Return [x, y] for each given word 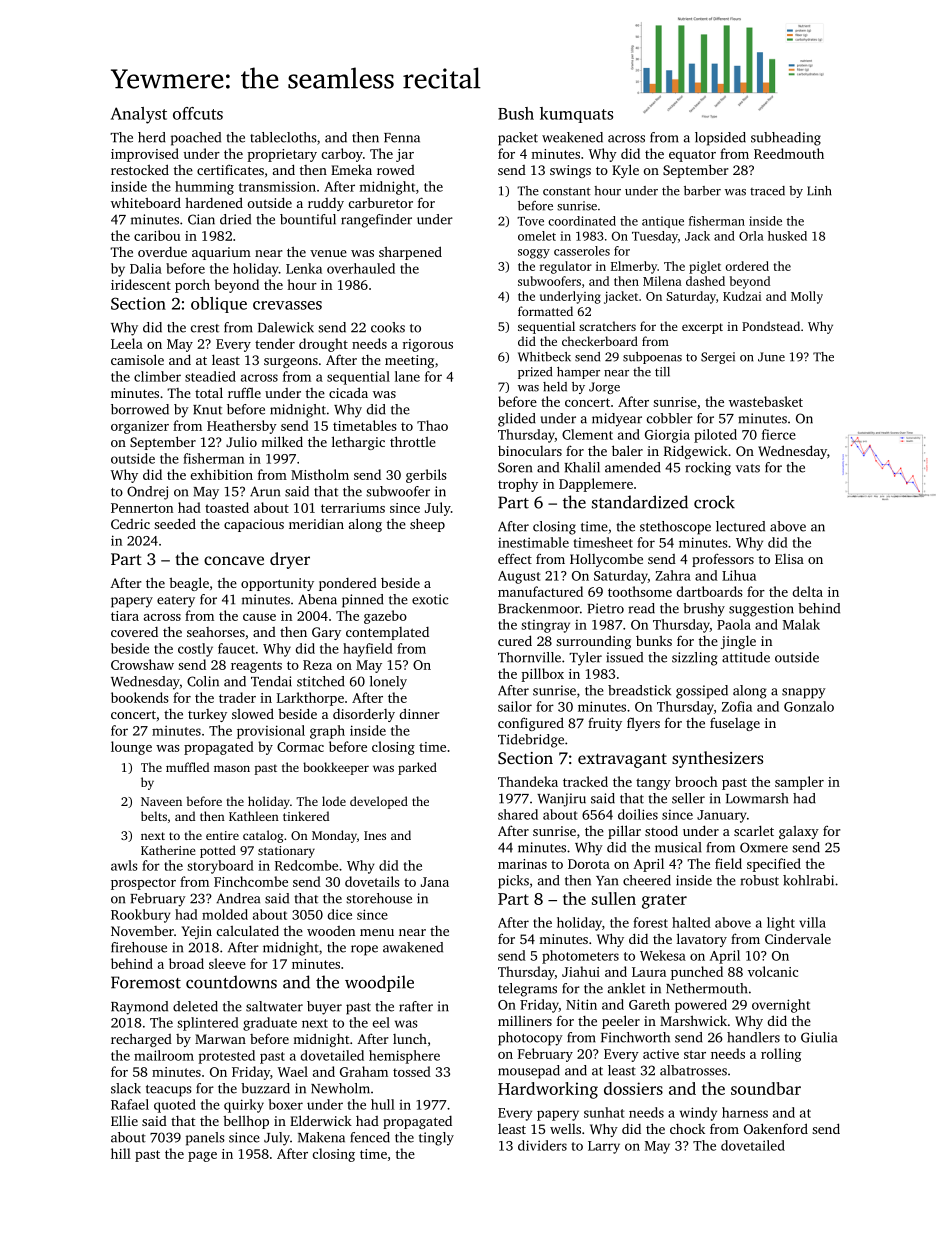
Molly [807, 297]
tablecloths [283, 137]
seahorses [216, 632]
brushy [704, 610]
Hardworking [548, 1090]
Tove [530, 221]
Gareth [649, 1004]
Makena [321, 1137]
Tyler [585, 659]
